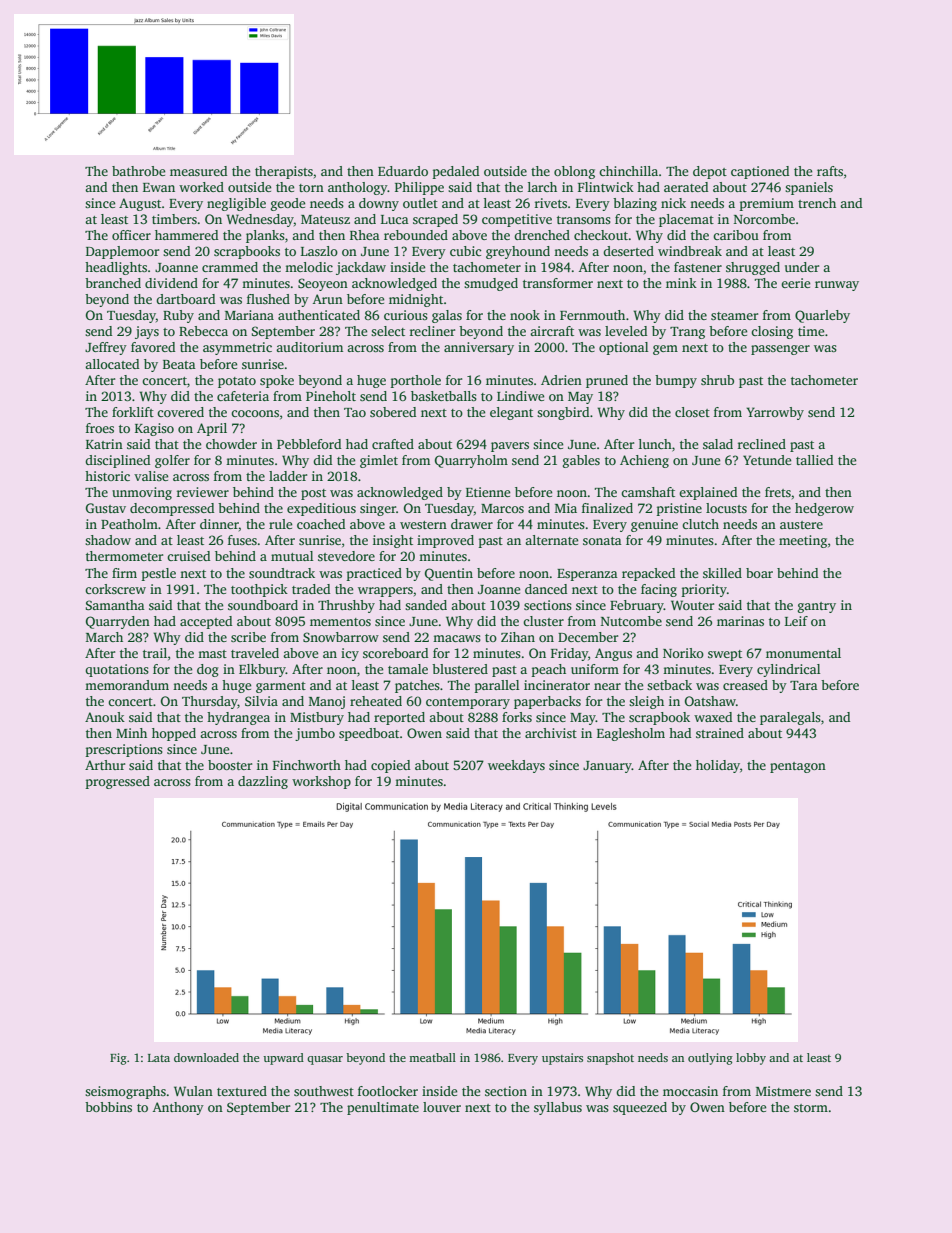 The image size is (952, 1233). I want to click on repacked, so click(648, 574).
